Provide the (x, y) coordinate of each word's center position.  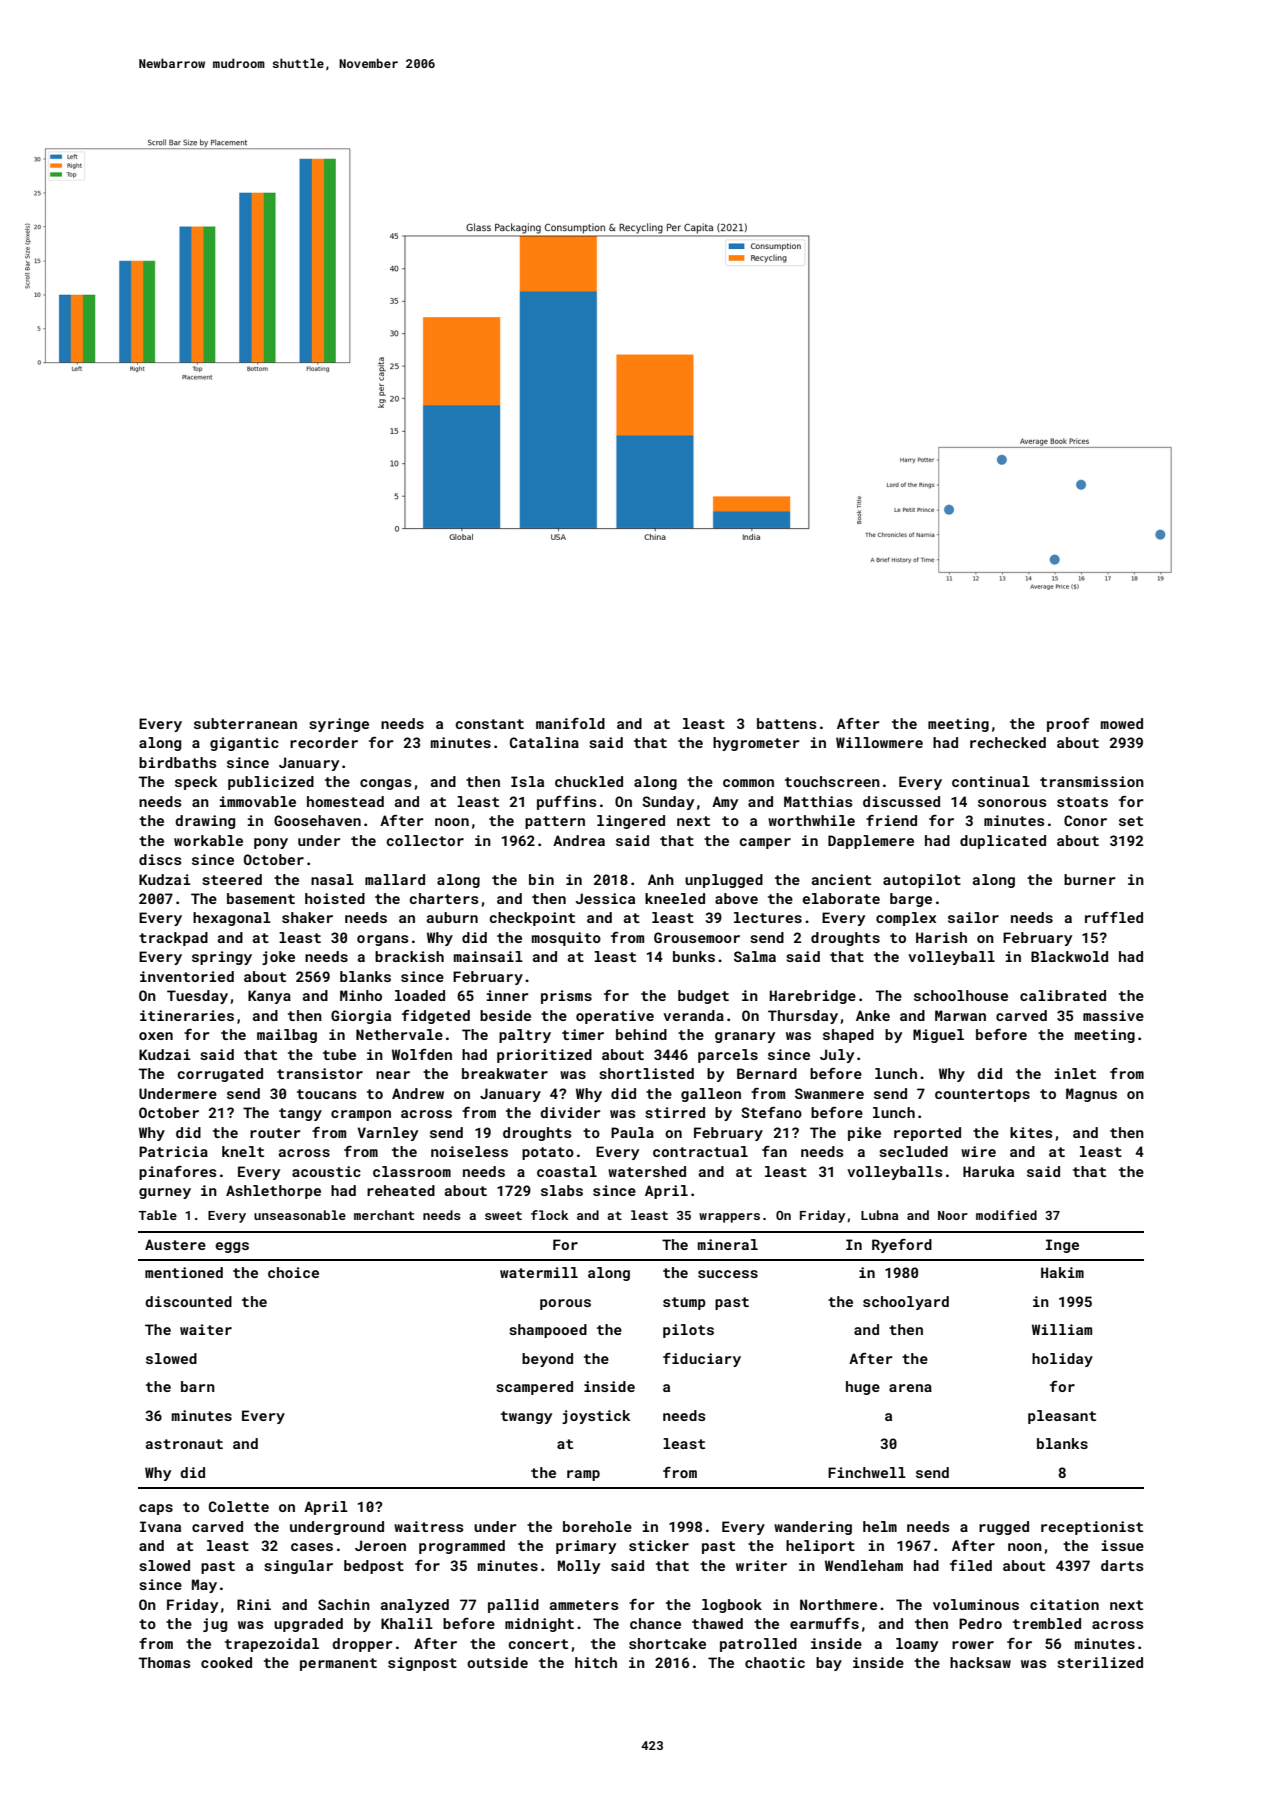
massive (1113, 1015)
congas (386, 784)
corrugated (220, 1075)
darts (1122, 1565)
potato (548, 1153)
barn (198, 1386)
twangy (526, 1417)
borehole (597, 1526)
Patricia (173, 1151)
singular (298, 1567)
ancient (841, 879)
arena (910, 1388)
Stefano (771, 1112)
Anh (661, 879)
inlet (1075, 1073)
